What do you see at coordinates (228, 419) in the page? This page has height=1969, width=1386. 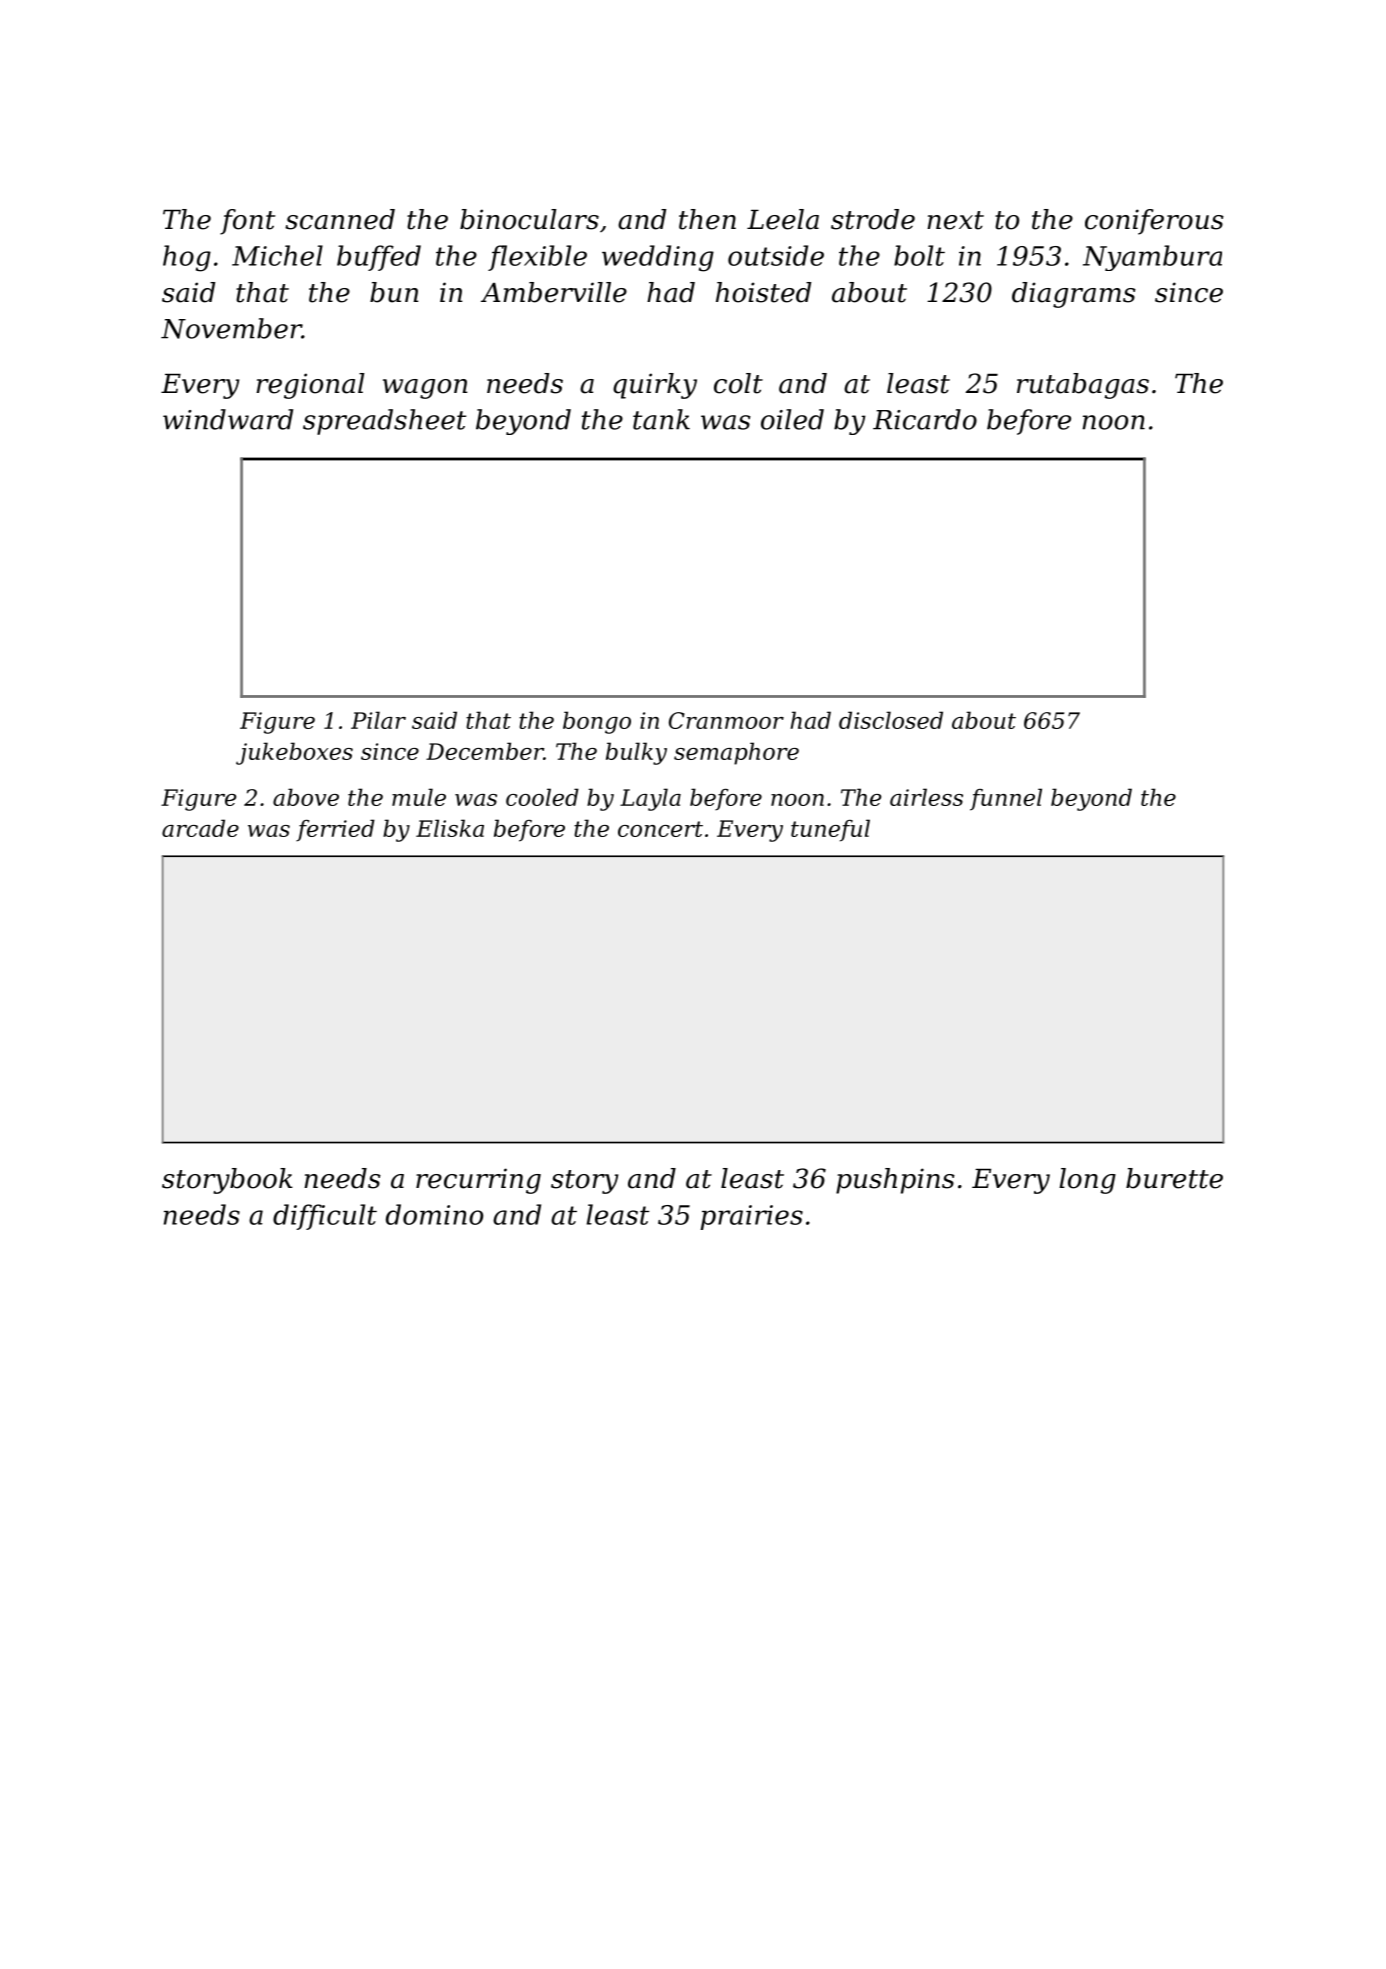 I see `windward` at bounding box center [228, 419].
